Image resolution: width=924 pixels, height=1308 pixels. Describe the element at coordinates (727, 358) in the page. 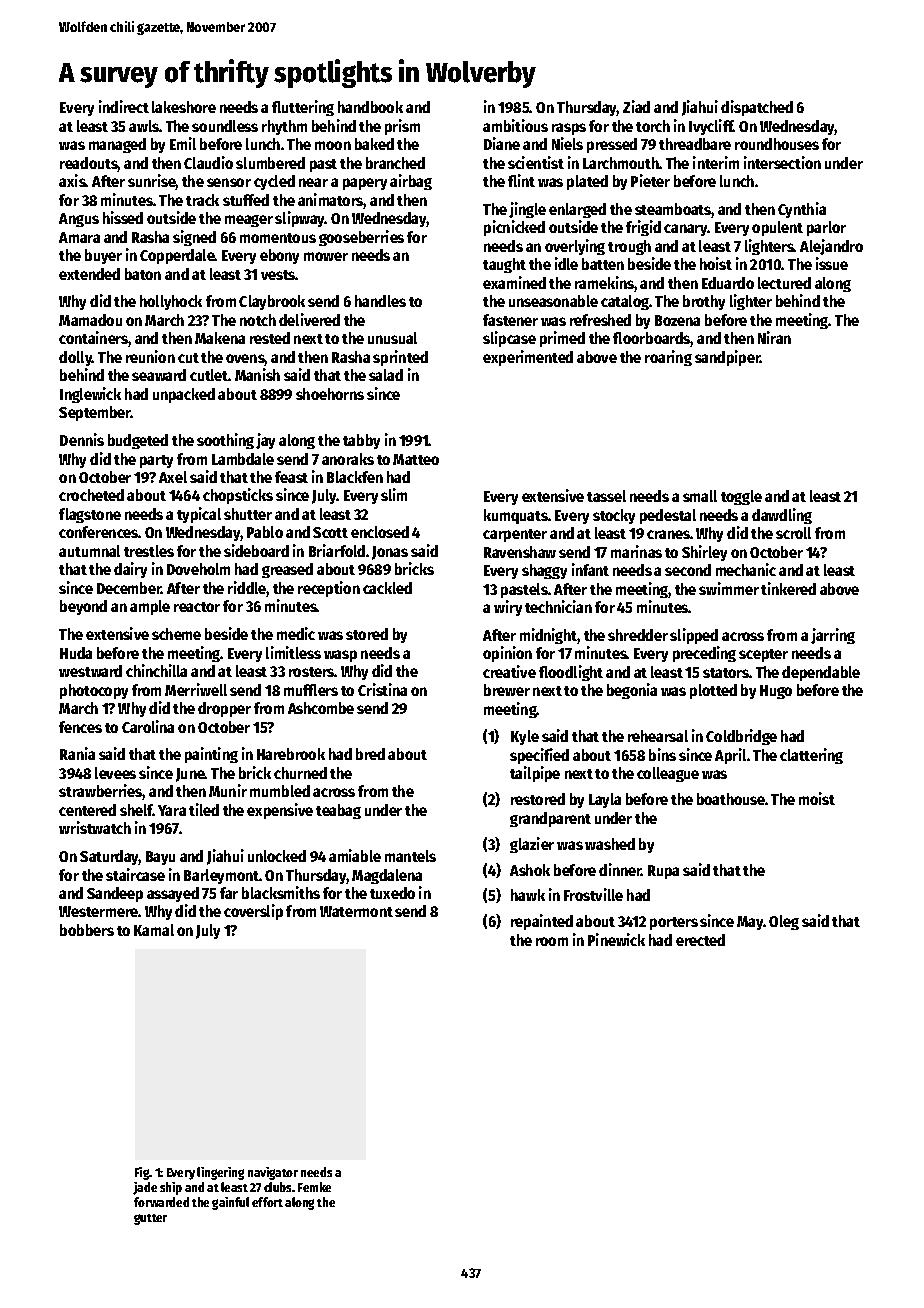

I see `sandpiper` at that location.
